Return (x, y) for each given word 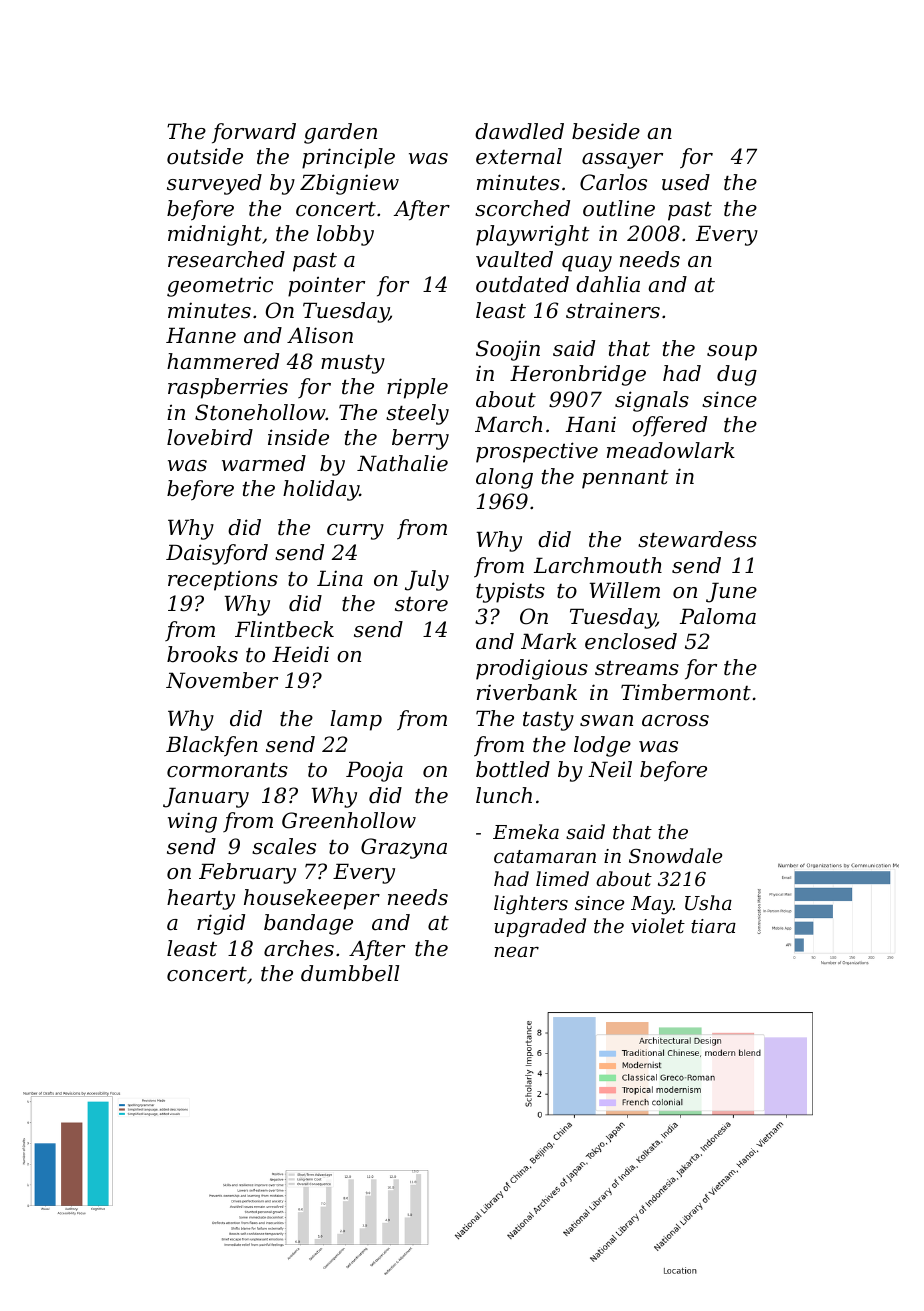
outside (205, 156)
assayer (622, 161)
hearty (201, 899)
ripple (417, 388)
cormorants (227, 770)
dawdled (519, 131)
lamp (356, 720)
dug (737, 375)
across (675, 721)
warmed (264, 463)
